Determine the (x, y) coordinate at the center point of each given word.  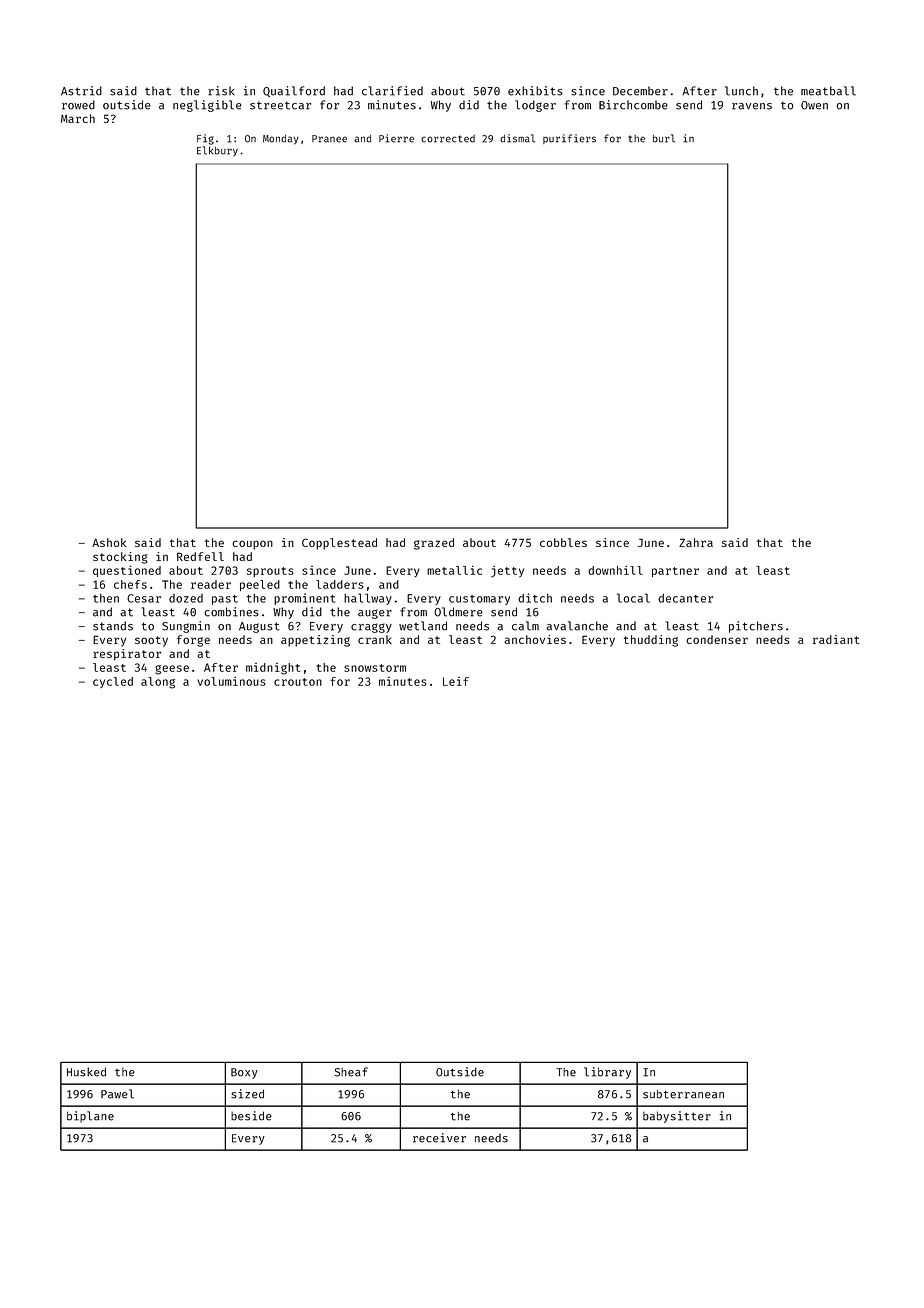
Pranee (329, 139)
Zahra (696, 542)
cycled (113, 682)
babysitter (677, 1117)
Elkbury (217, 151)
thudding (651, 641)
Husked (86, 1072)
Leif (456, 681)
